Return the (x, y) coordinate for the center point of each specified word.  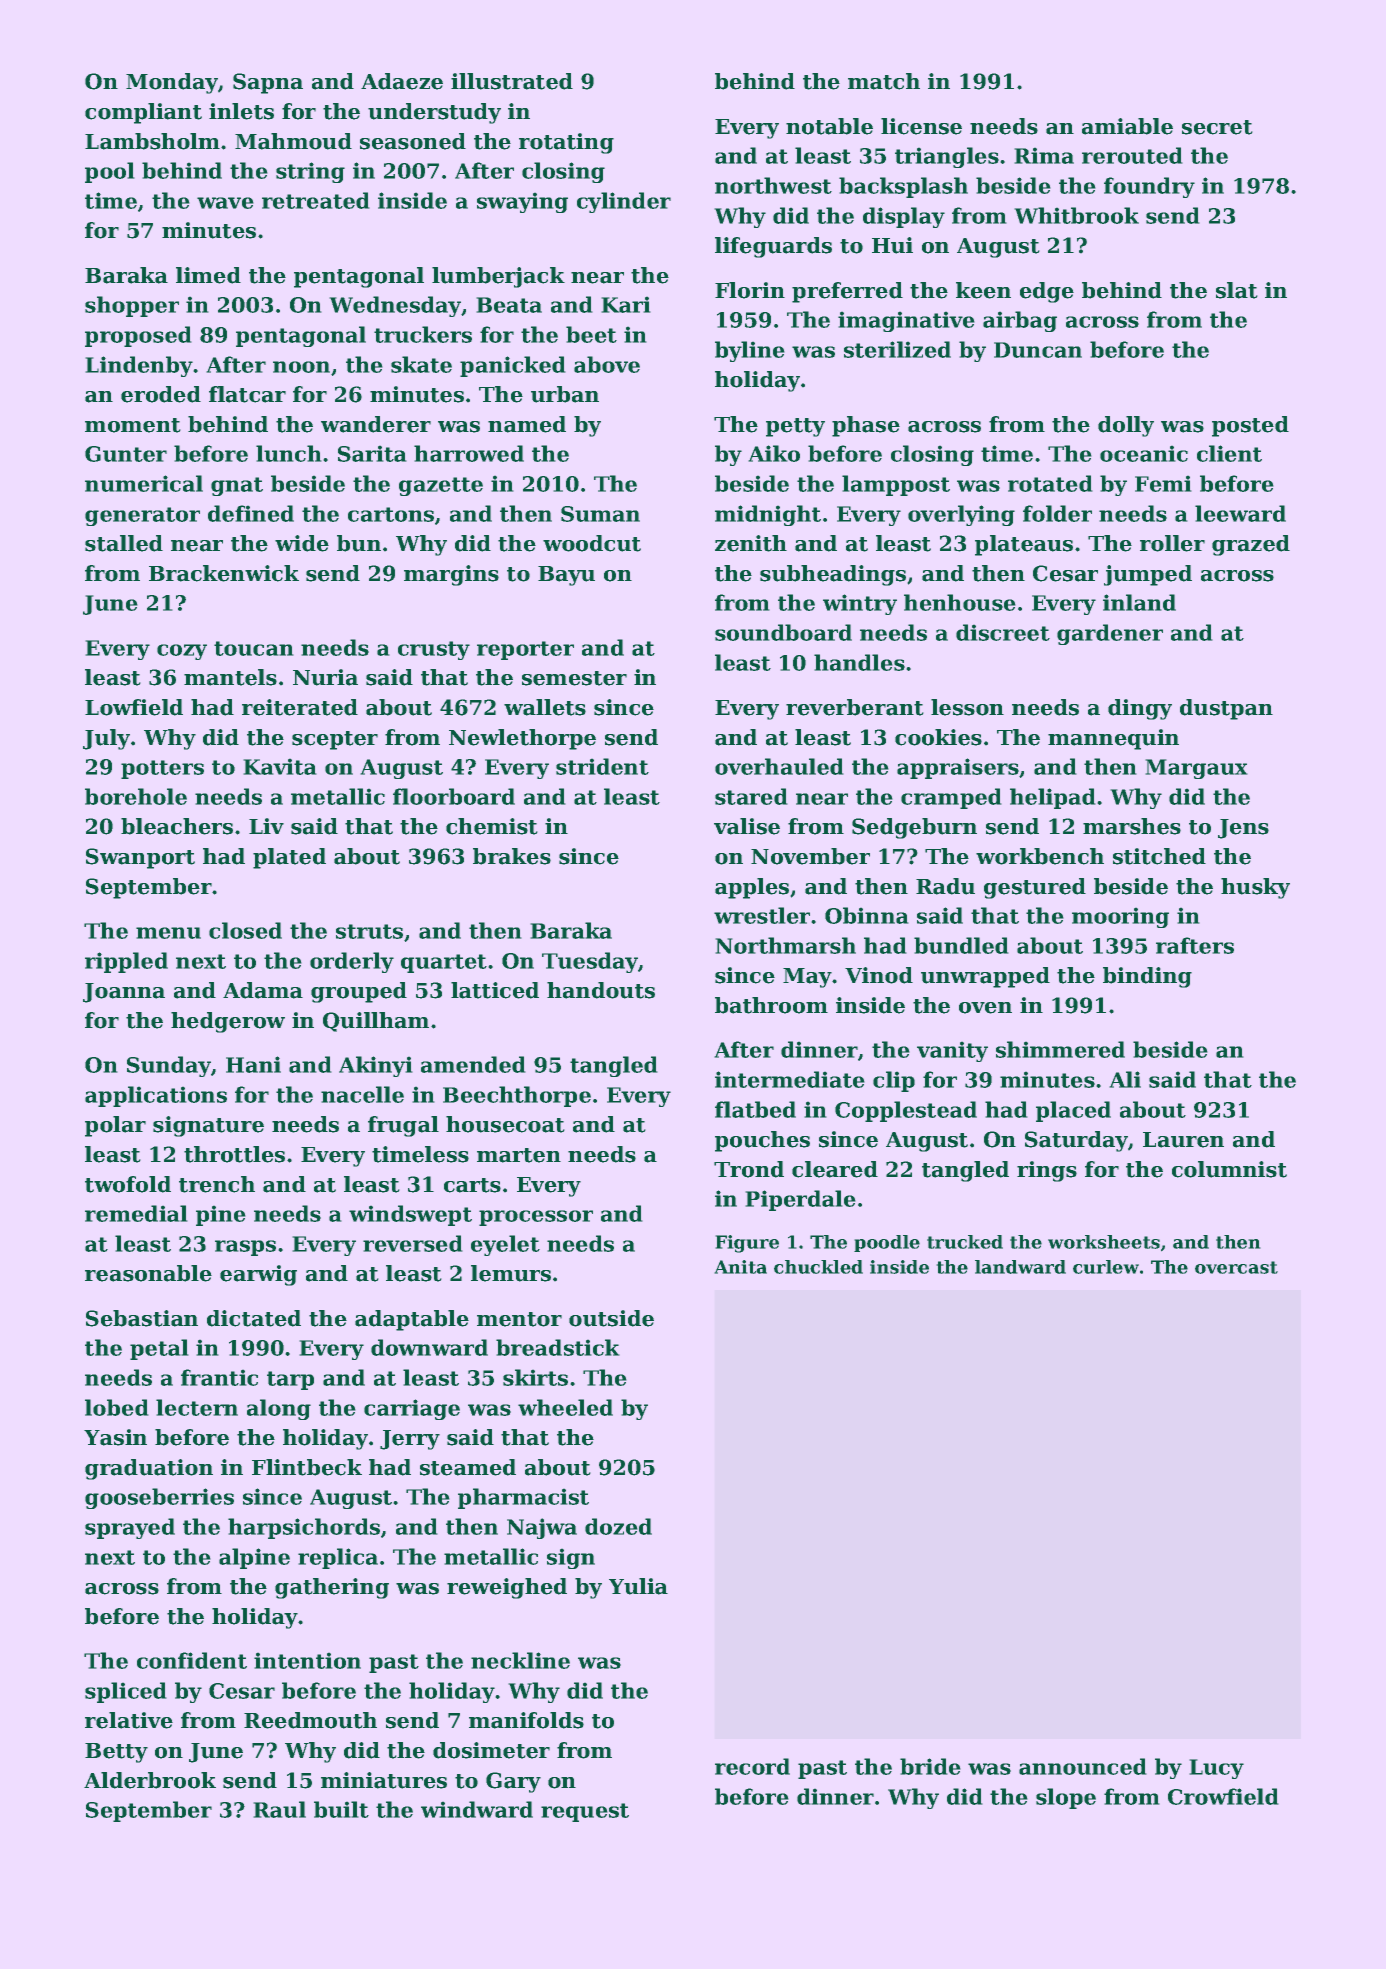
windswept (410, 1215)
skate (421, 364)
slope (1066, 1798)
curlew (1106, 1267)
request (585, 1812)
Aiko (774, 453)
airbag (1020, 321)
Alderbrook (150, 1780)
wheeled (565, 1407)
